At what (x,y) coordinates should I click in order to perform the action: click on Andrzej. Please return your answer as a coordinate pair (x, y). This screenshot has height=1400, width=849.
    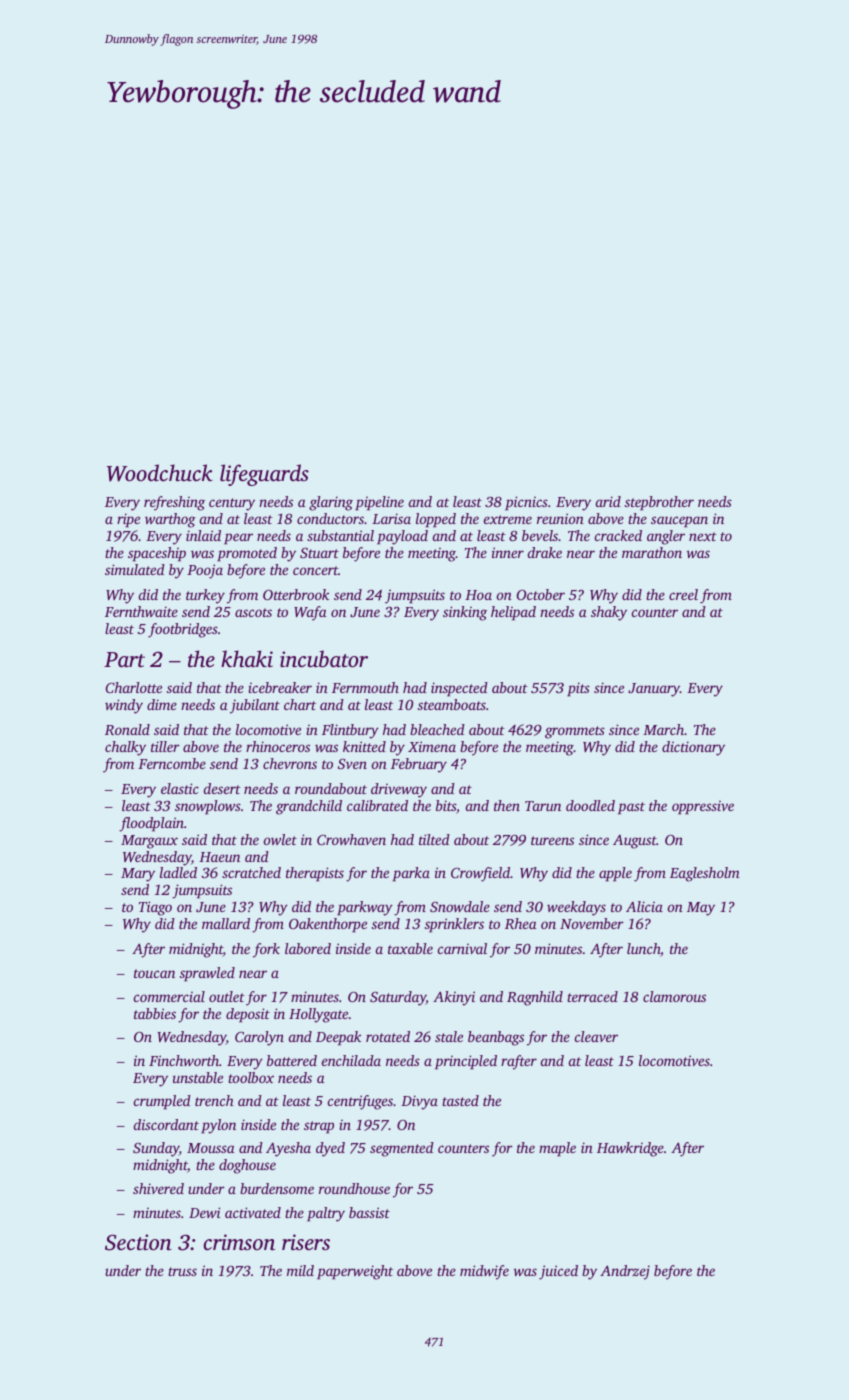
    Looking at the image, I should click on (625, 1272).
